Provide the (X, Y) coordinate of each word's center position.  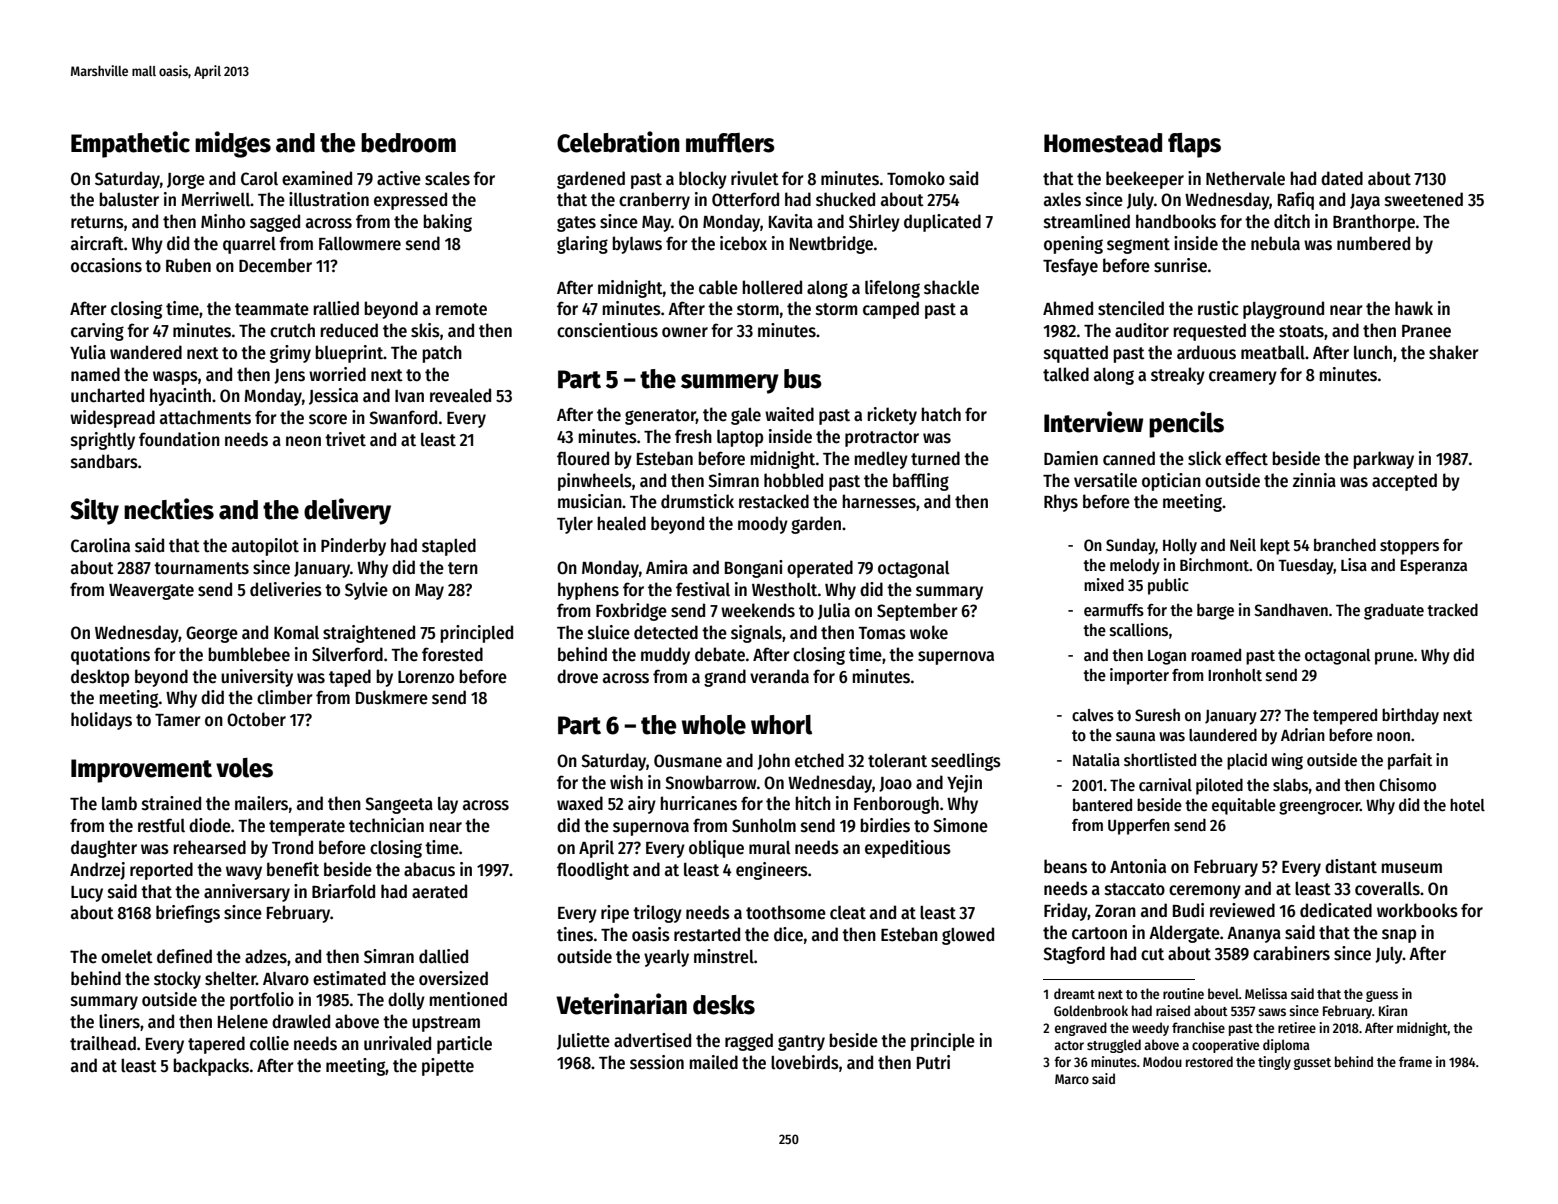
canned (1129, 458)
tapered (216, 1045)
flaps (1194, 145)
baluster (129, 199)
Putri (933, 1062)
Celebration (618, 142)
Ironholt (1235, 675)
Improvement (141, 771)
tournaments (201, 568)
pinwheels (595, 482)
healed (621, 523)
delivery (347, 511)
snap (1399, 936)
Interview (1093, 422)
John (773, 761)
